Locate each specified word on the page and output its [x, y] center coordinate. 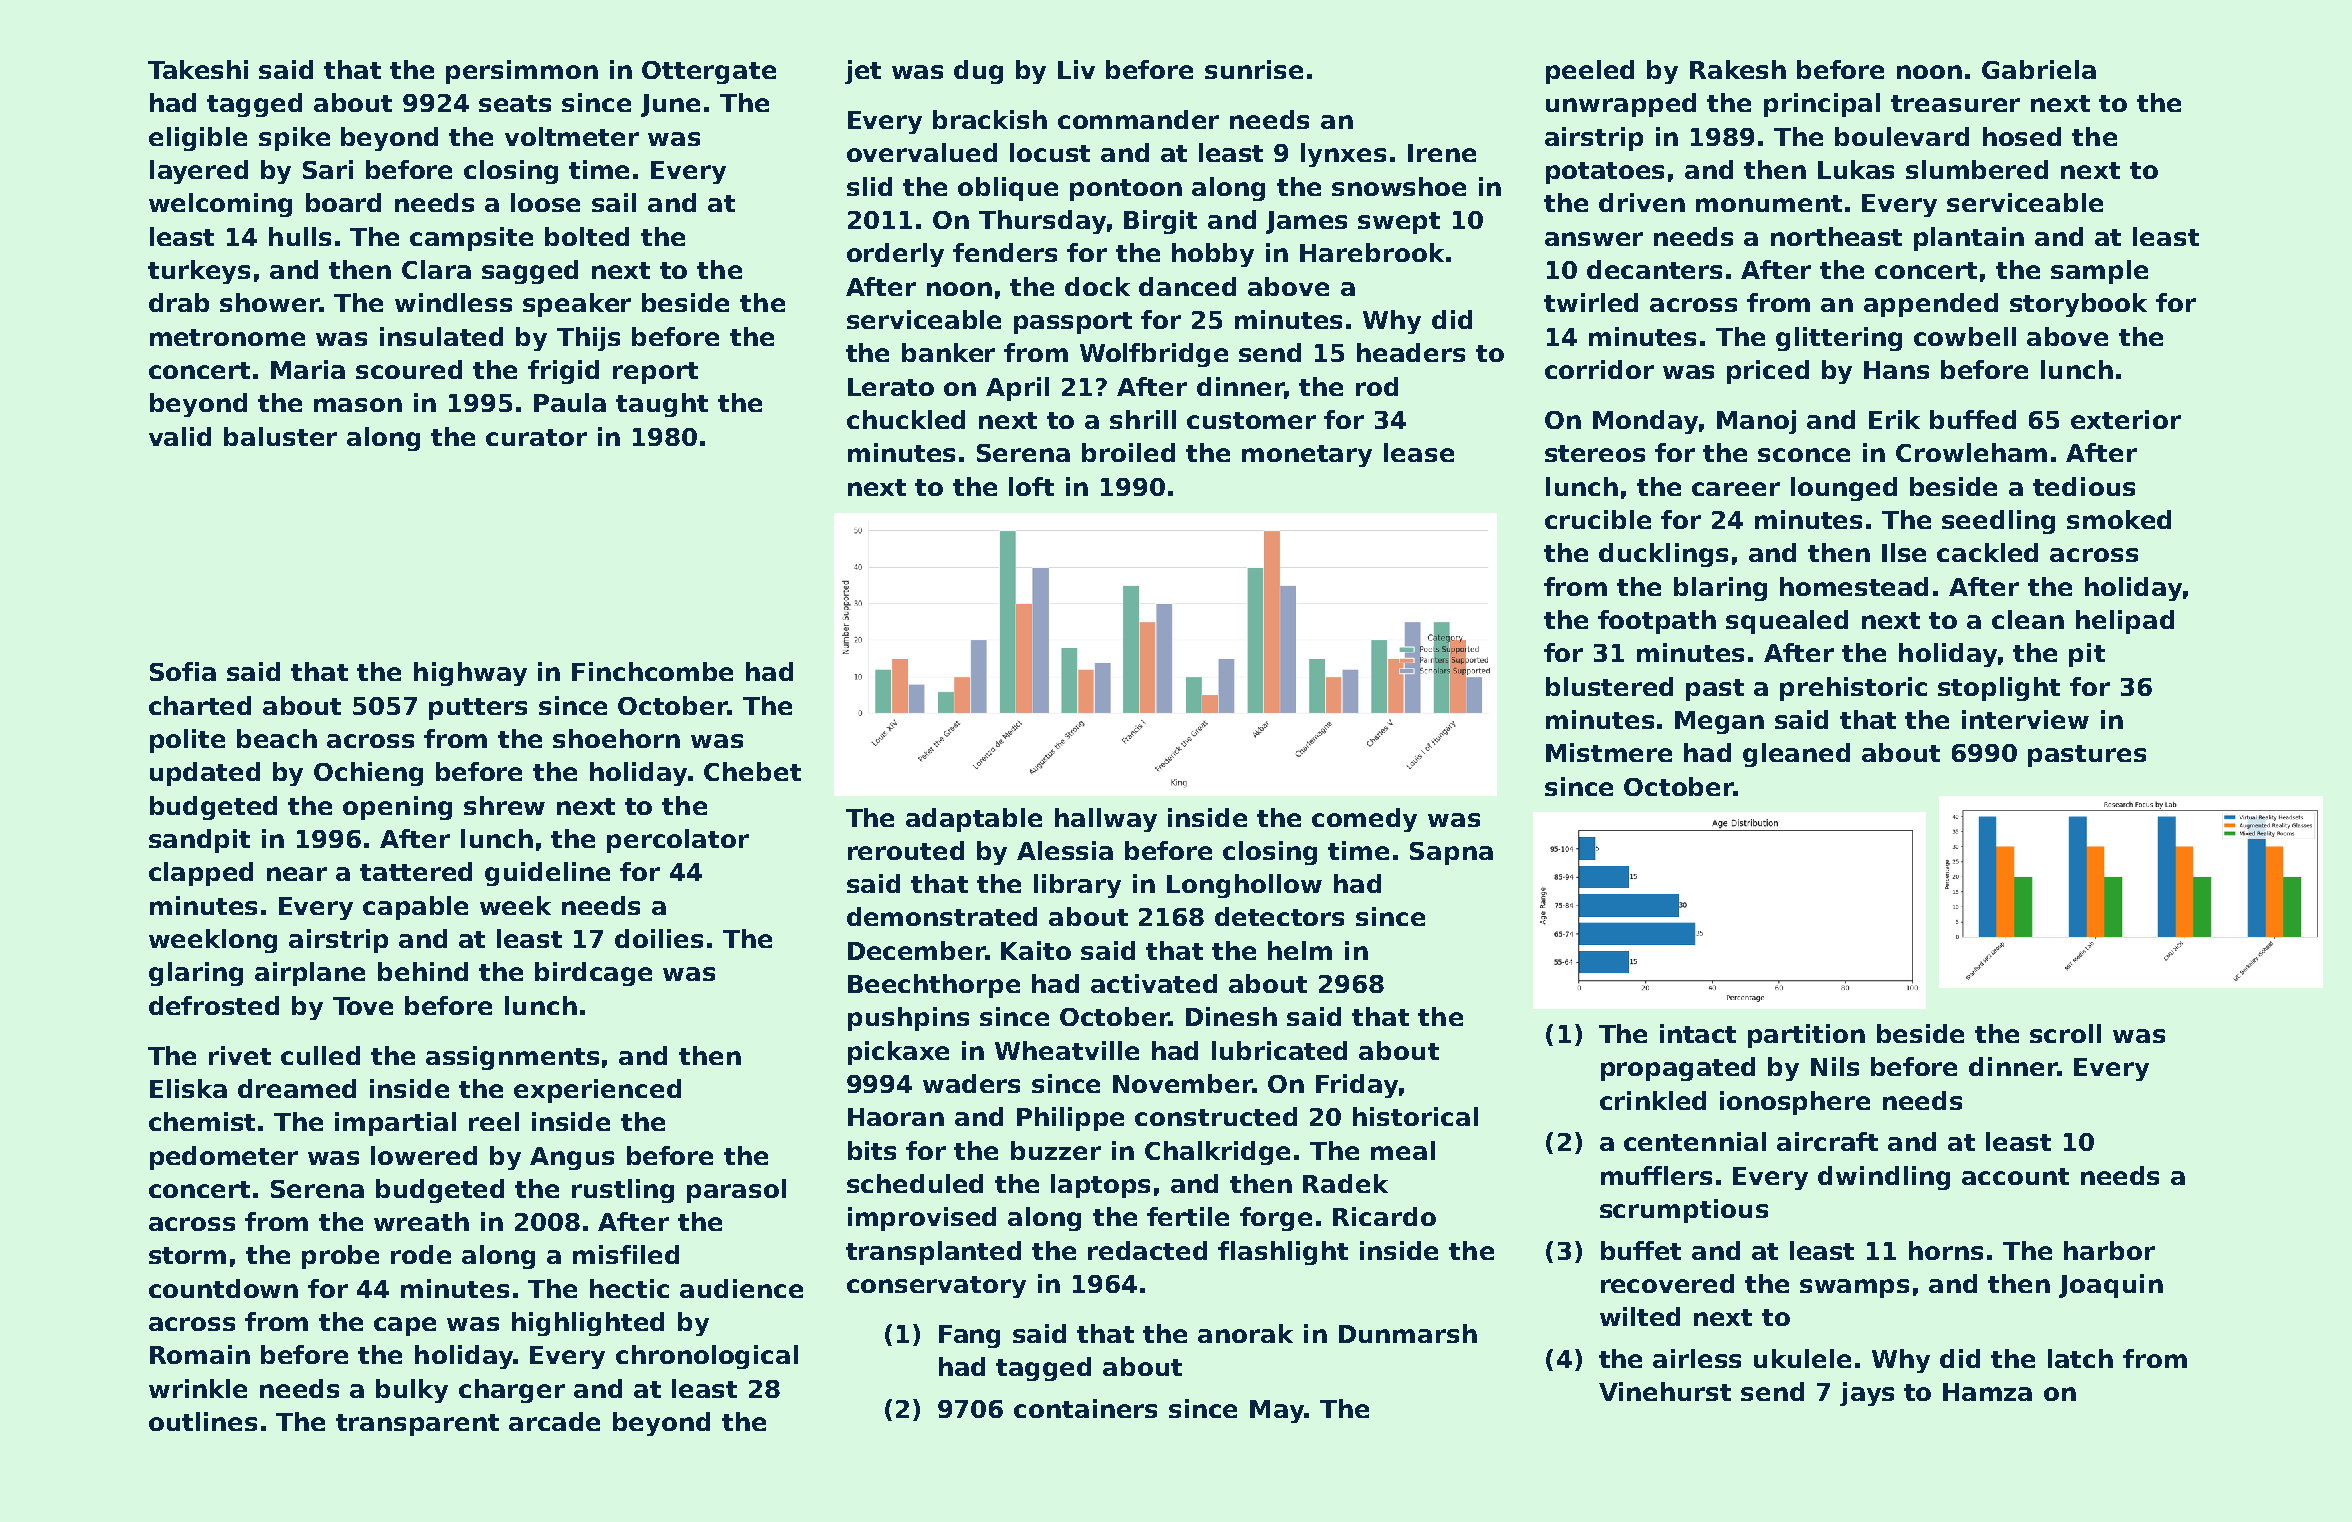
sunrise [1254, 69]
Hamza [1987, 1392]
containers [1085, 1408]
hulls [300, 236]
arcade [554, 1421]
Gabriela [2039, 69]
